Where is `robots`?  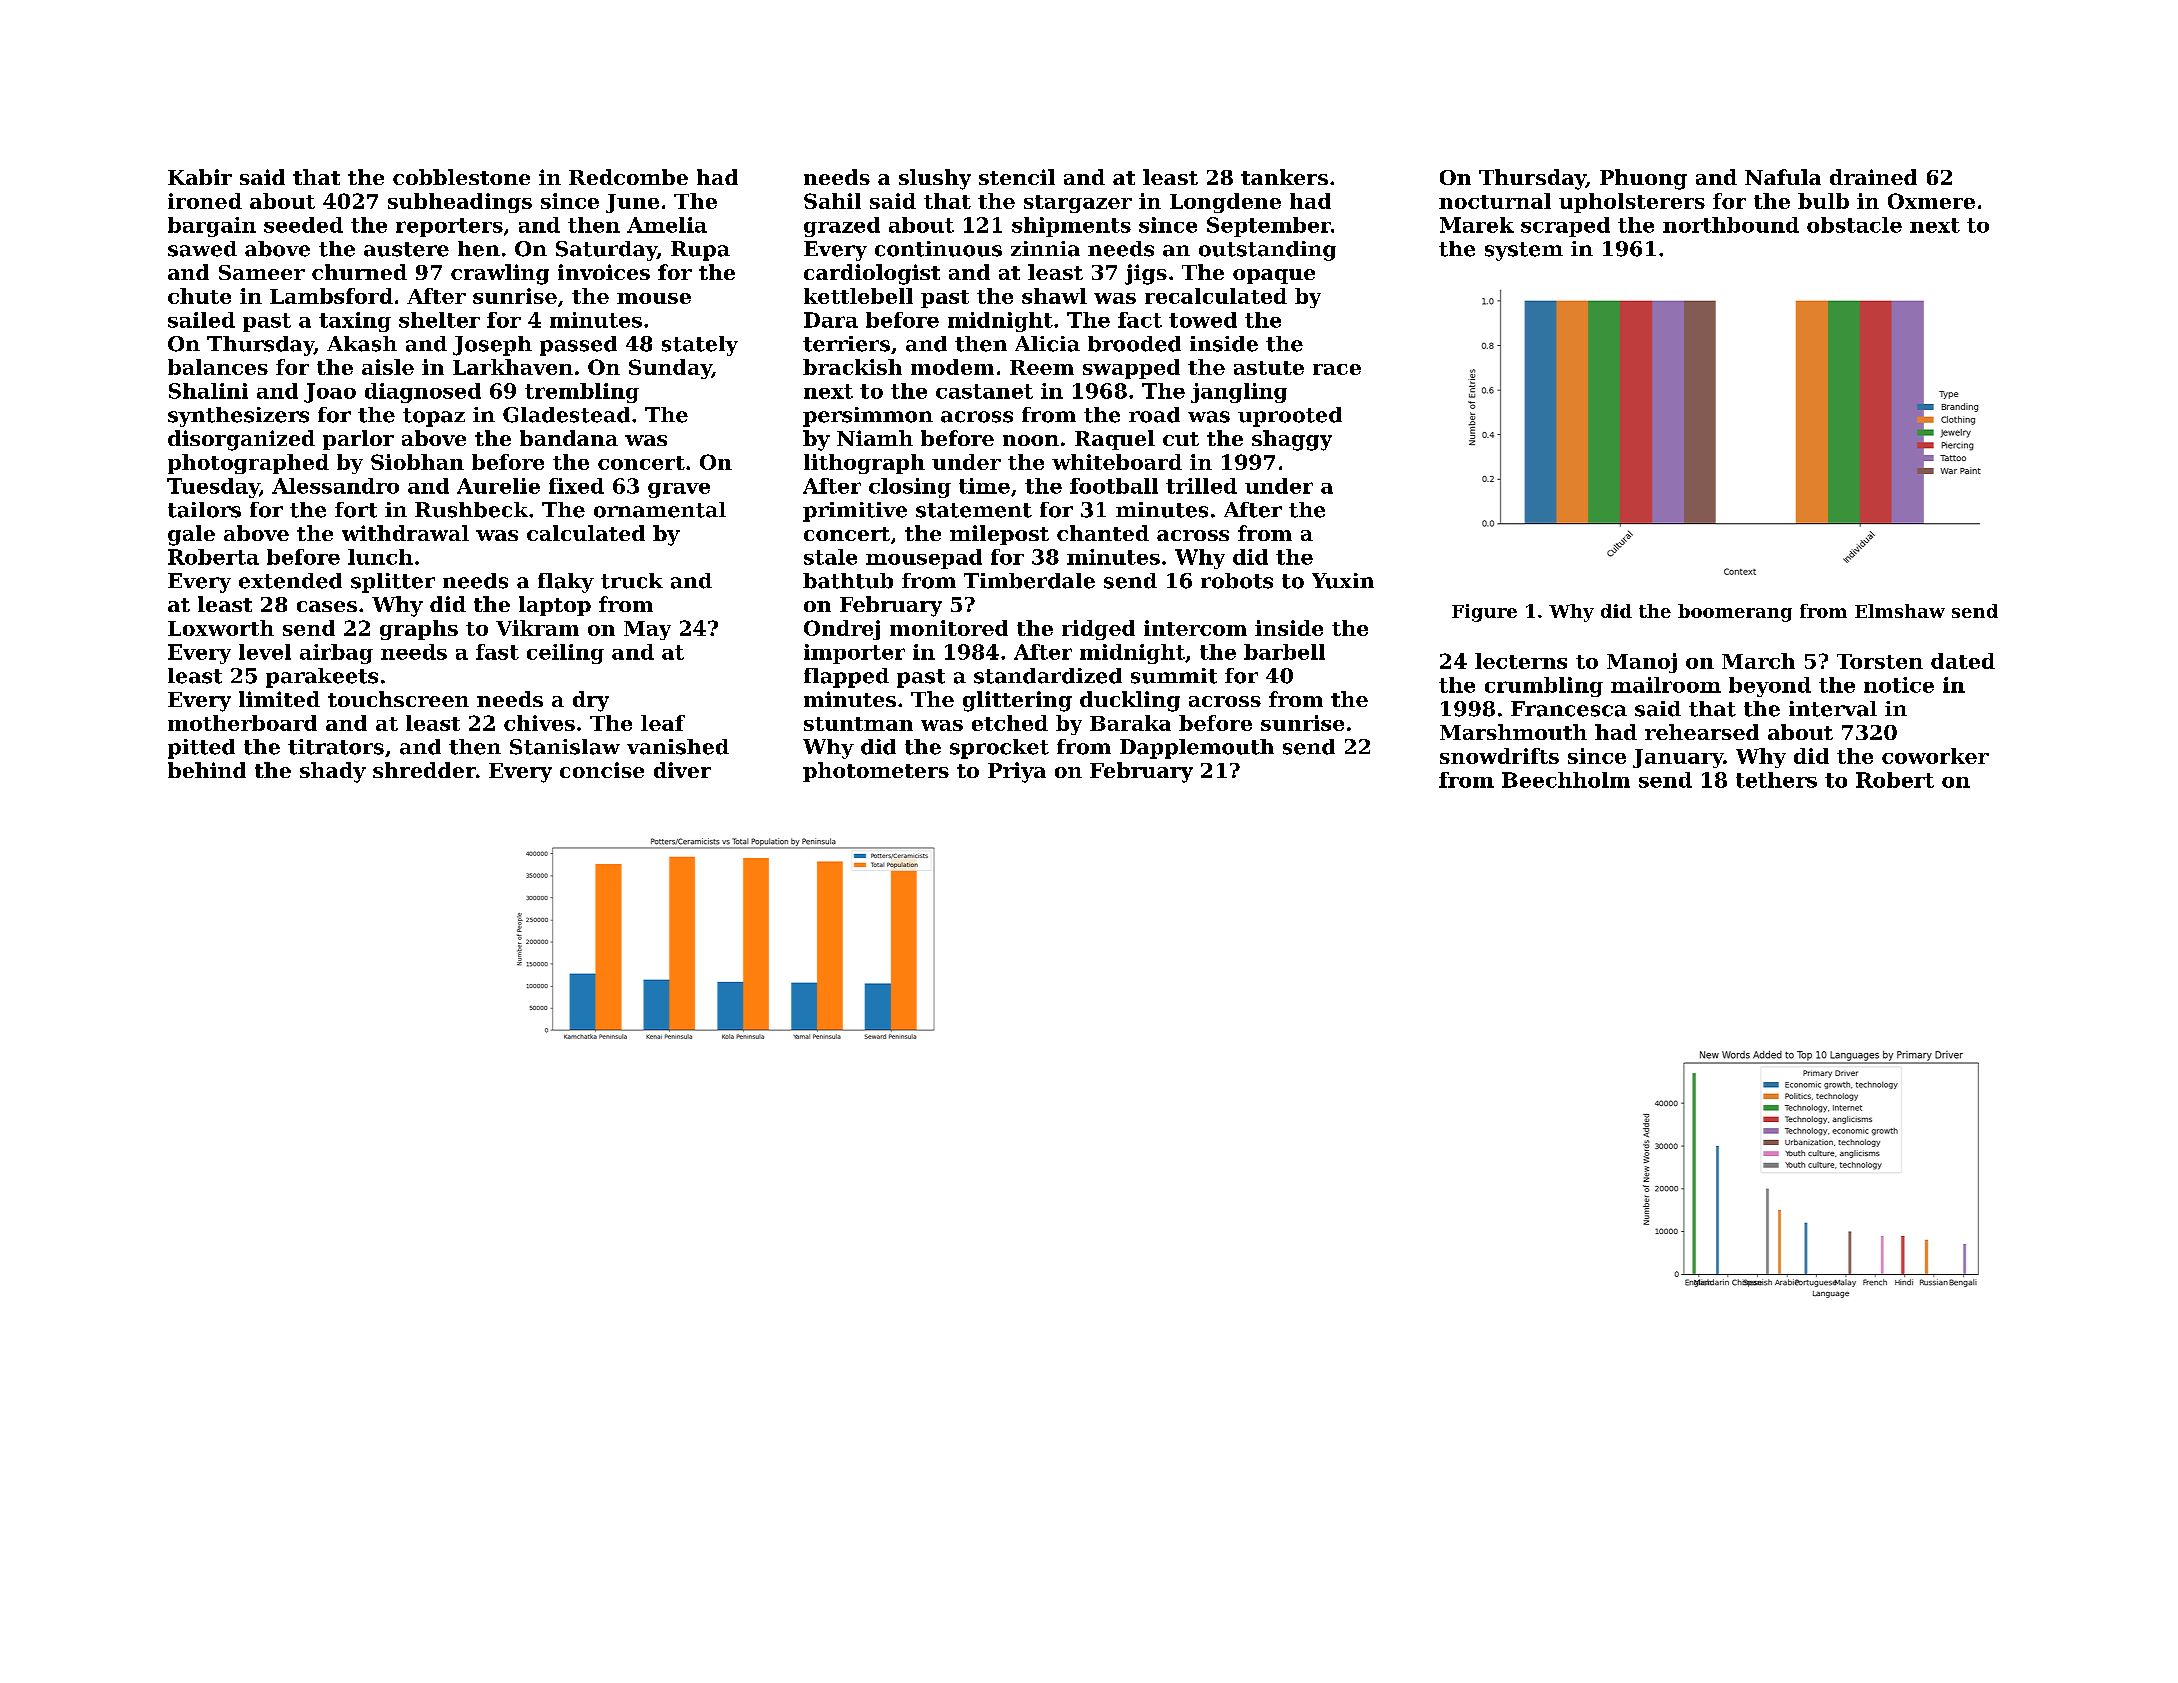
robots is located at coordinates (1237, 581).
